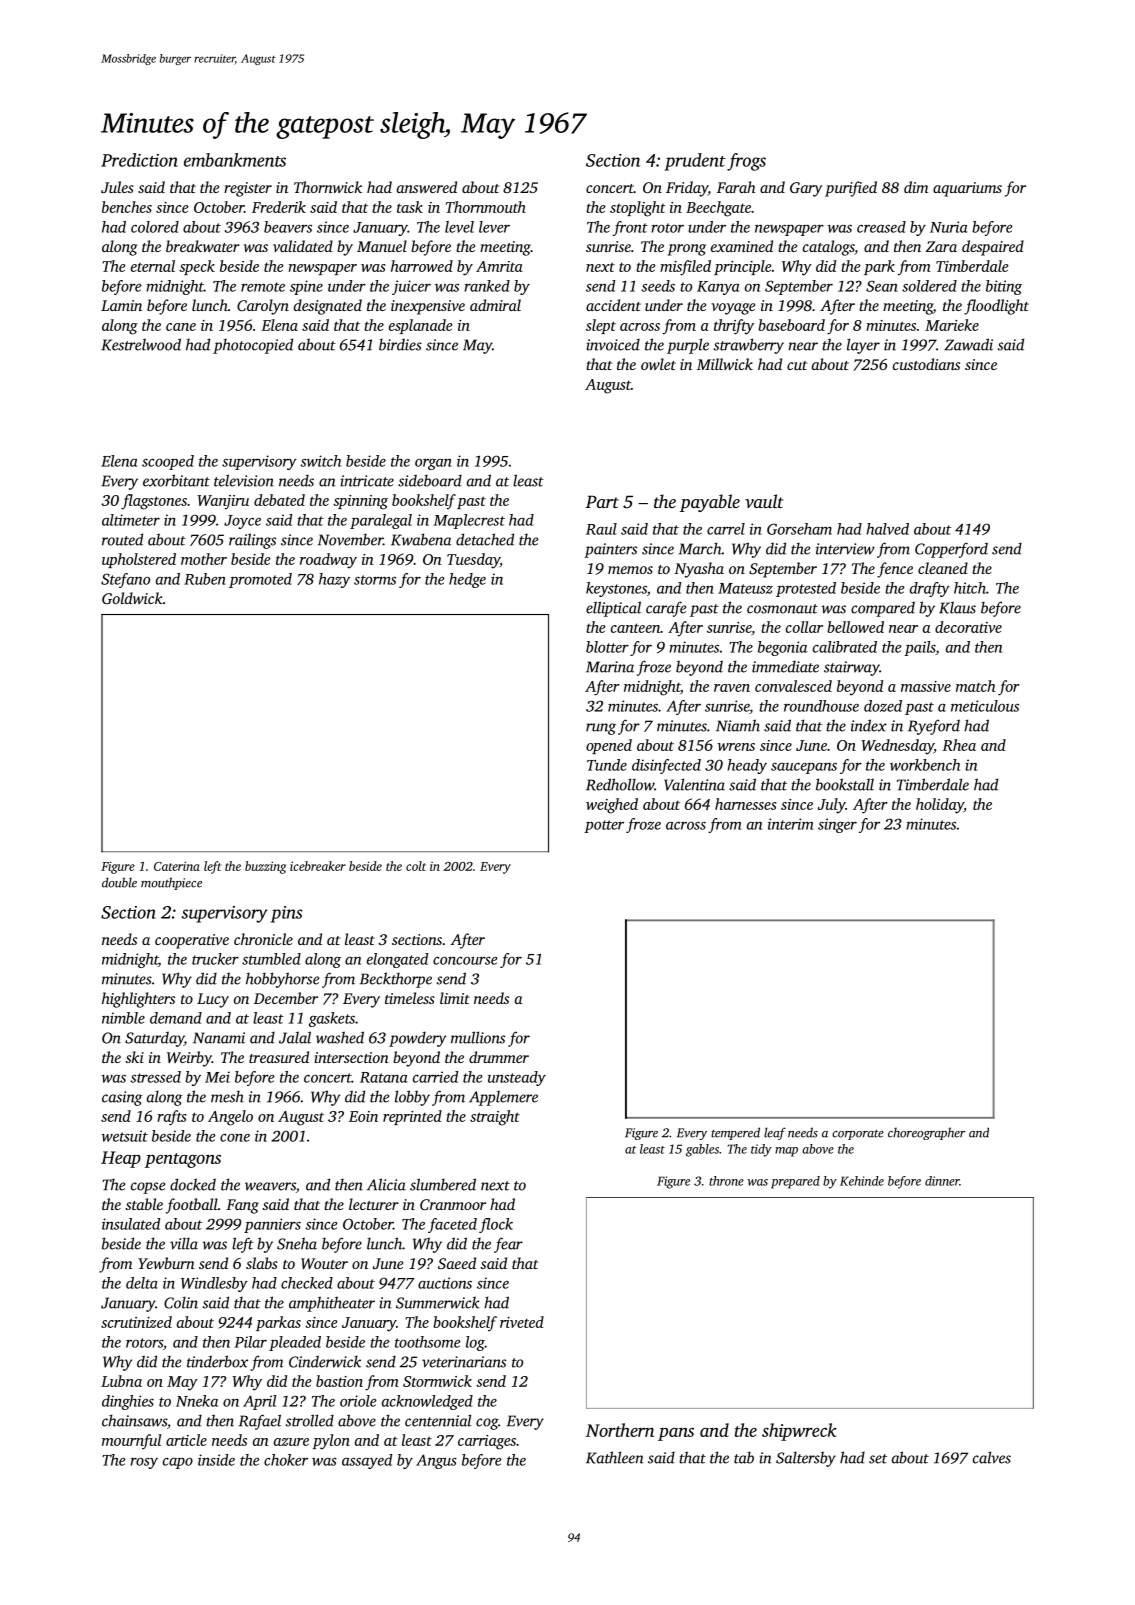  I want to click on April, so click(259, 1402).
